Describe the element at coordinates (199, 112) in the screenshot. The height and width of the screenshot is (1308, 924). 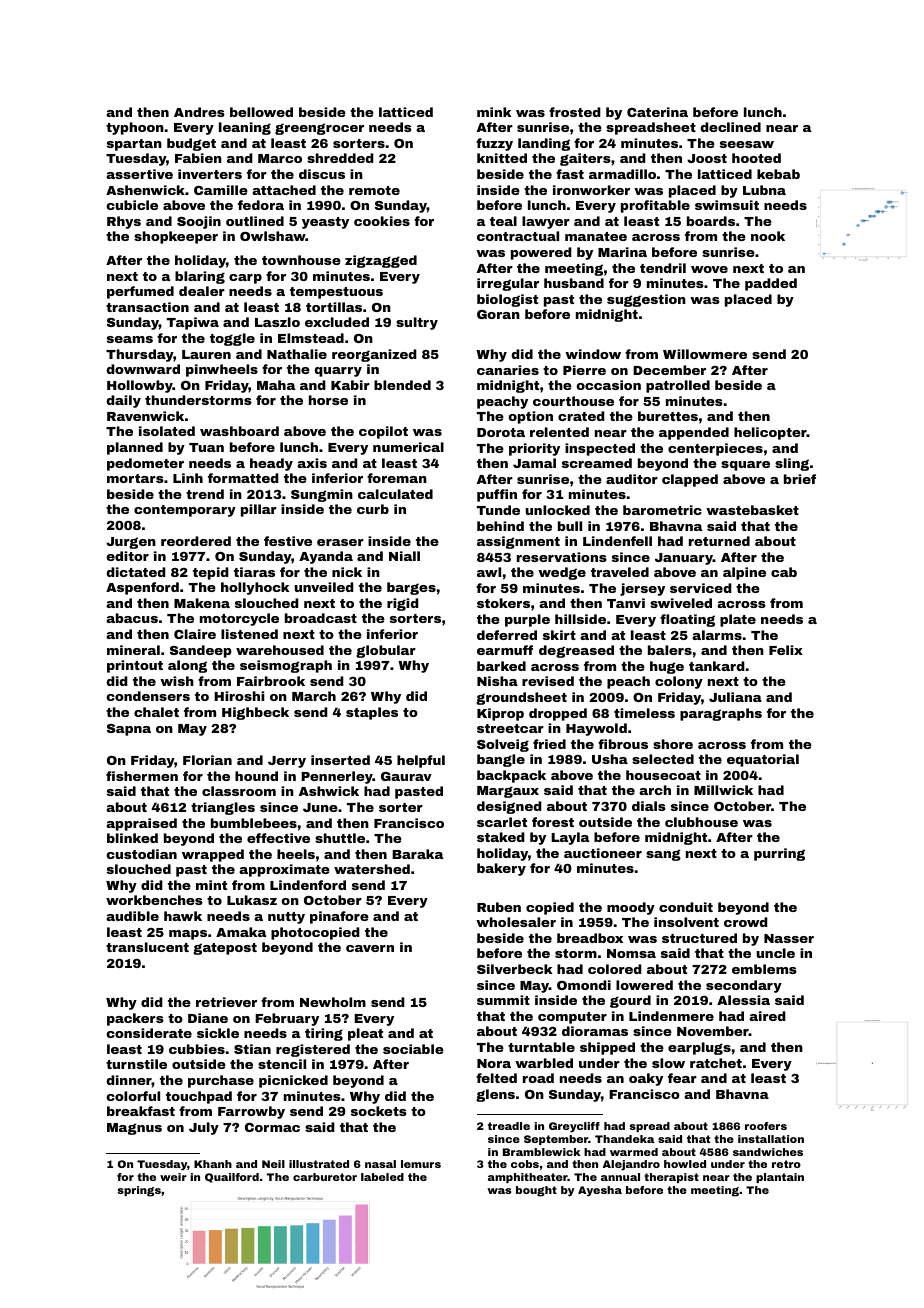
I see `Andres` at that location.
